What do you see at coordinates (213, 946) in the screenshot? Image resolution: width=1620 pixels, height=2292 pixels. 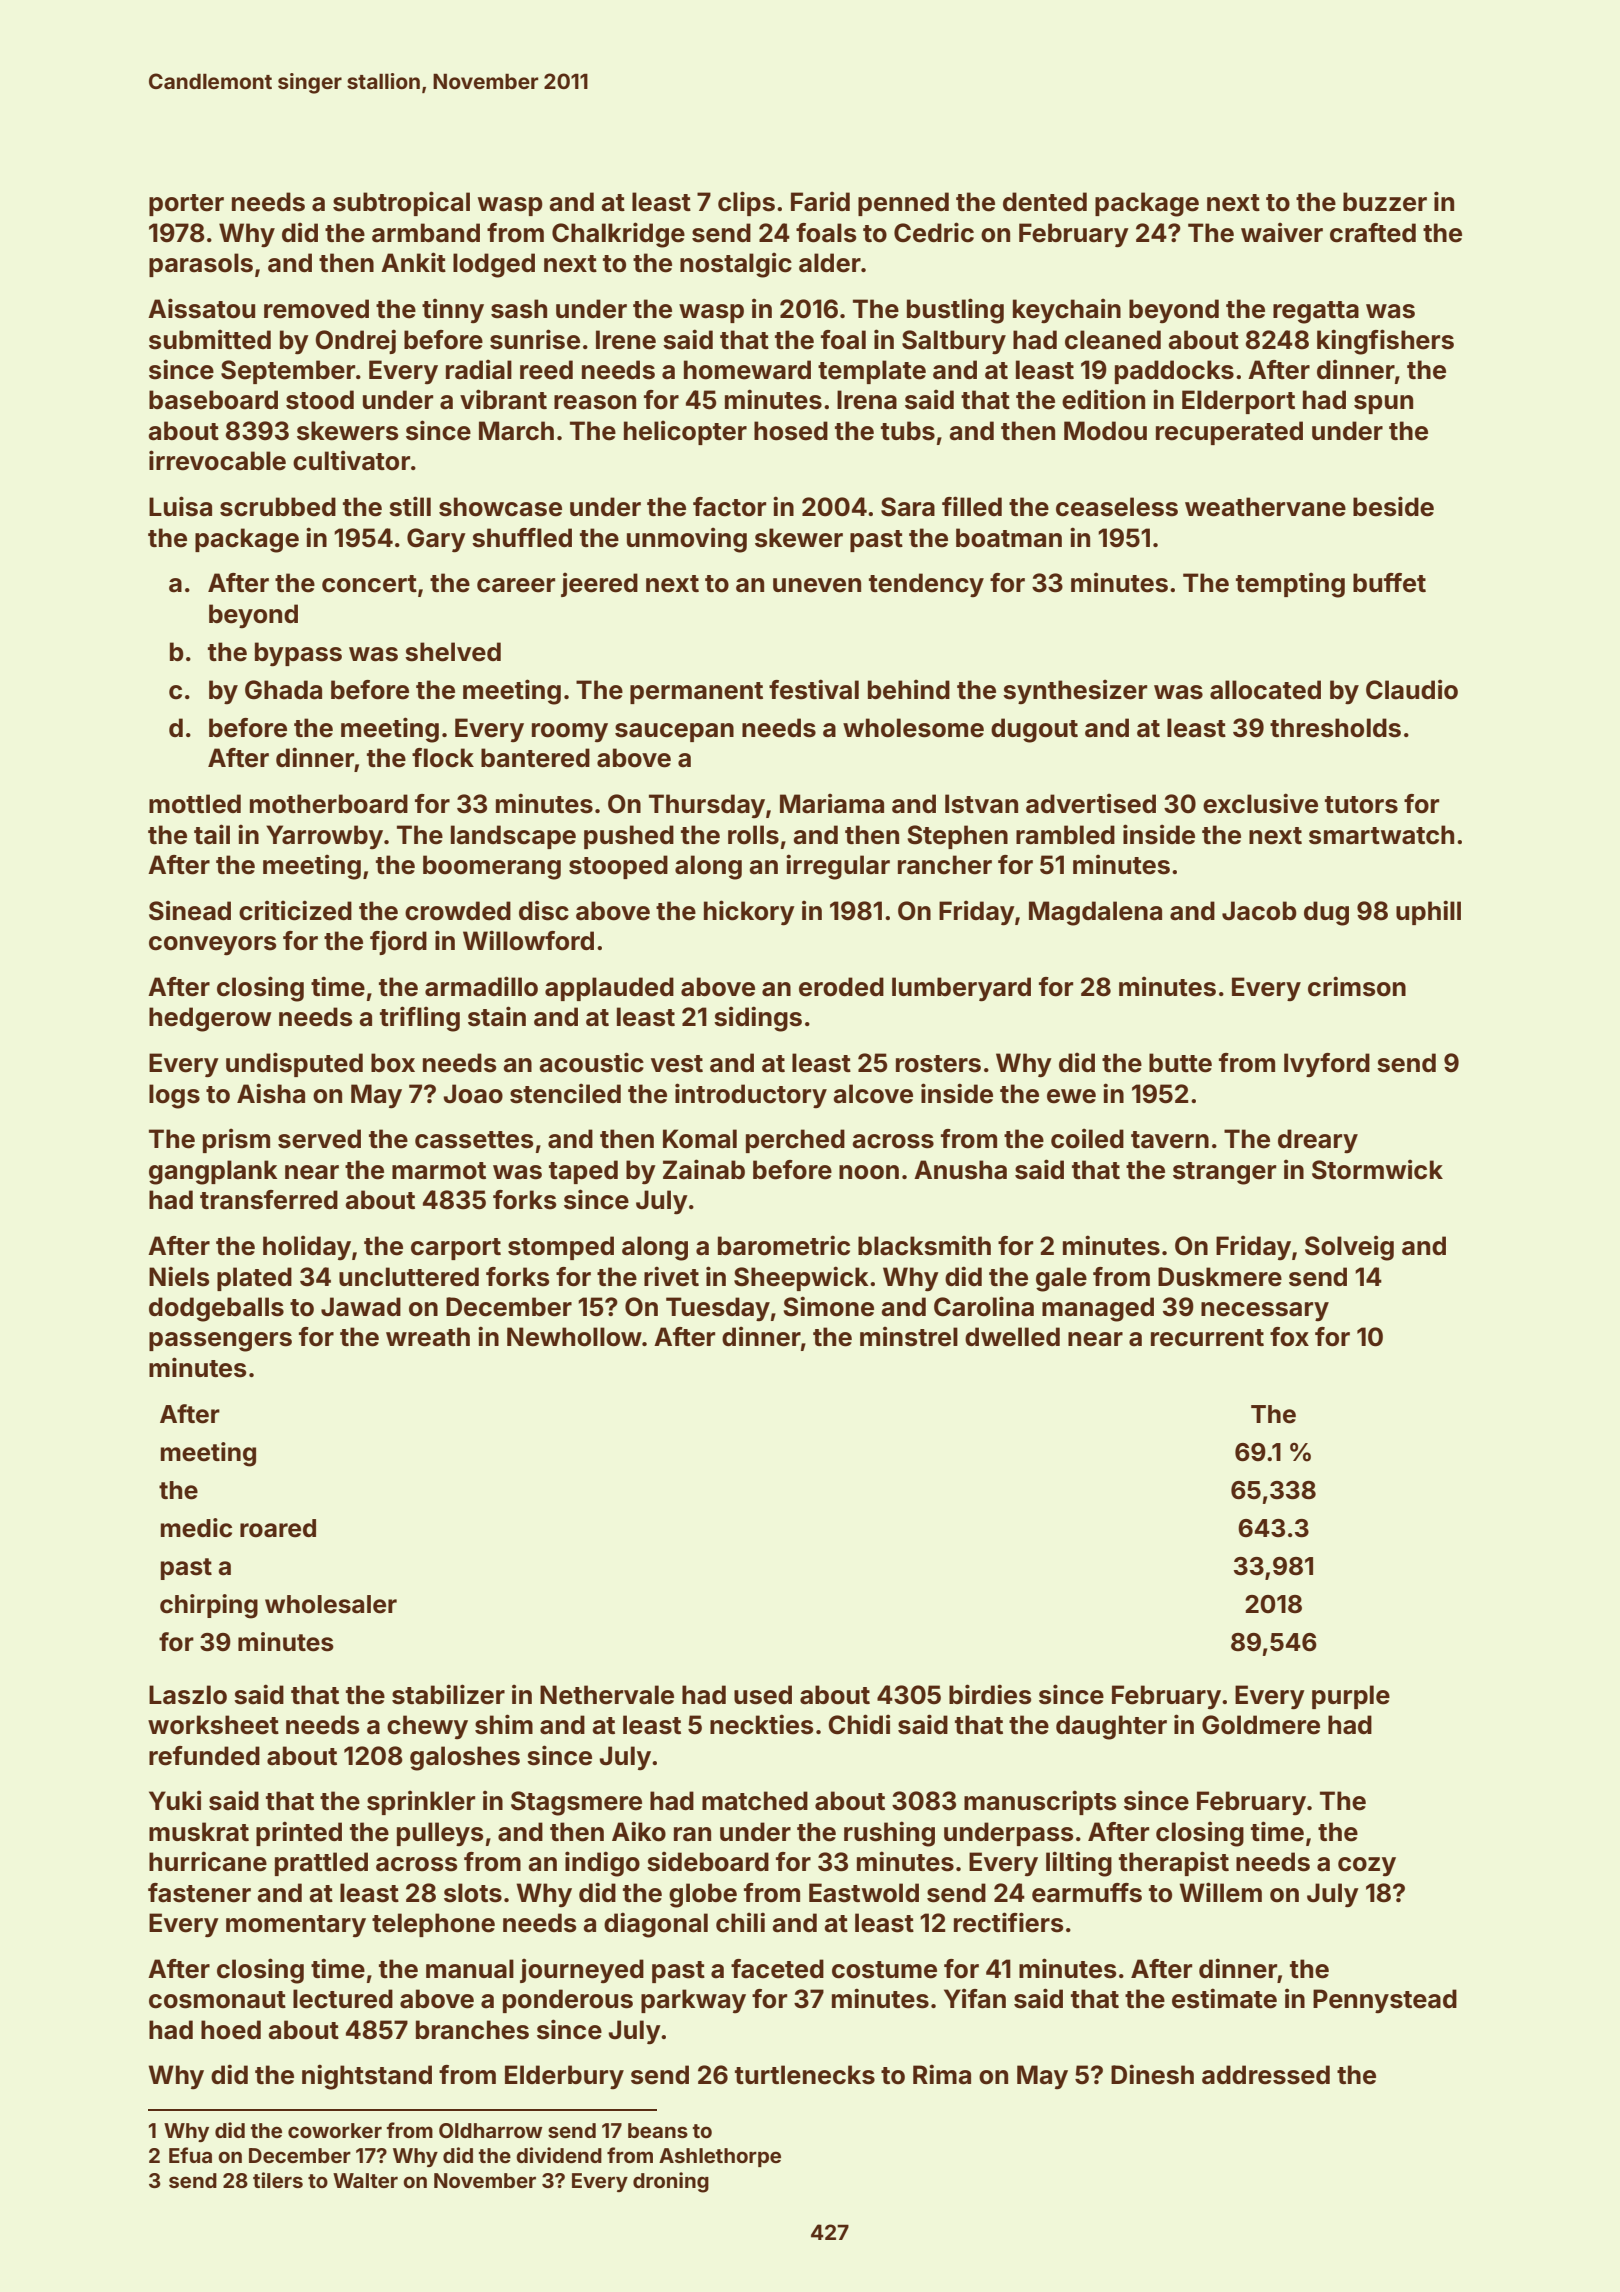 I see `conveyors` at bounding box center [213, 946].
